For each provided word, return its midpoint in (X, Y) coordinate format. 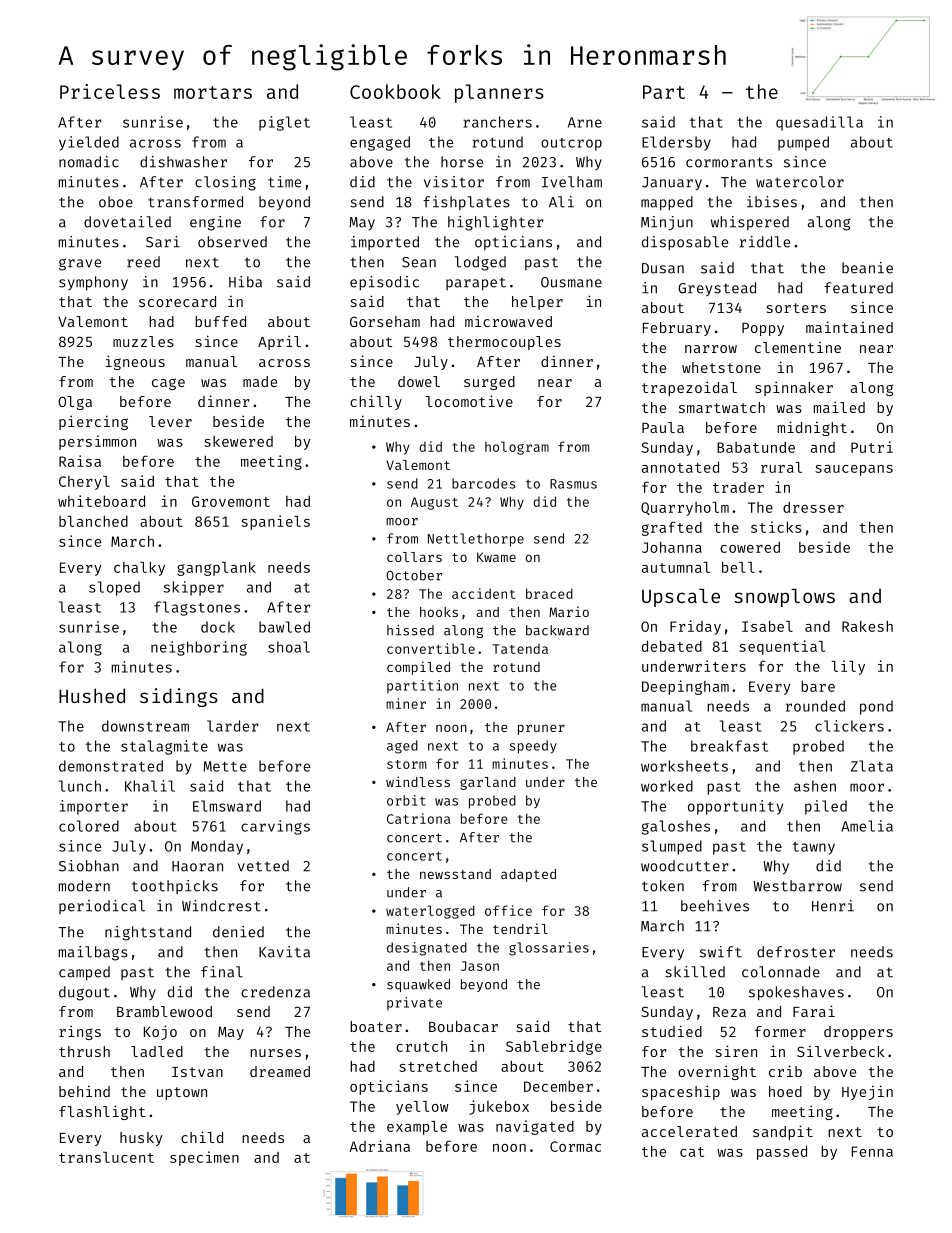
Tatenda (520, 649)
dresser (813, 507)
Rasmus (573, 484)
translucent (106, 1157)
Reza (729, 1012)
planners (499, 93)
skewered (238, 441)
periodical (102, 907)
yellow (422, 1108)
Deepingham (685, 687)
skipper (194, 588)
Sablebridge (554, 1047)
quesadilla (819, 123)
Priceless (110, 91)
